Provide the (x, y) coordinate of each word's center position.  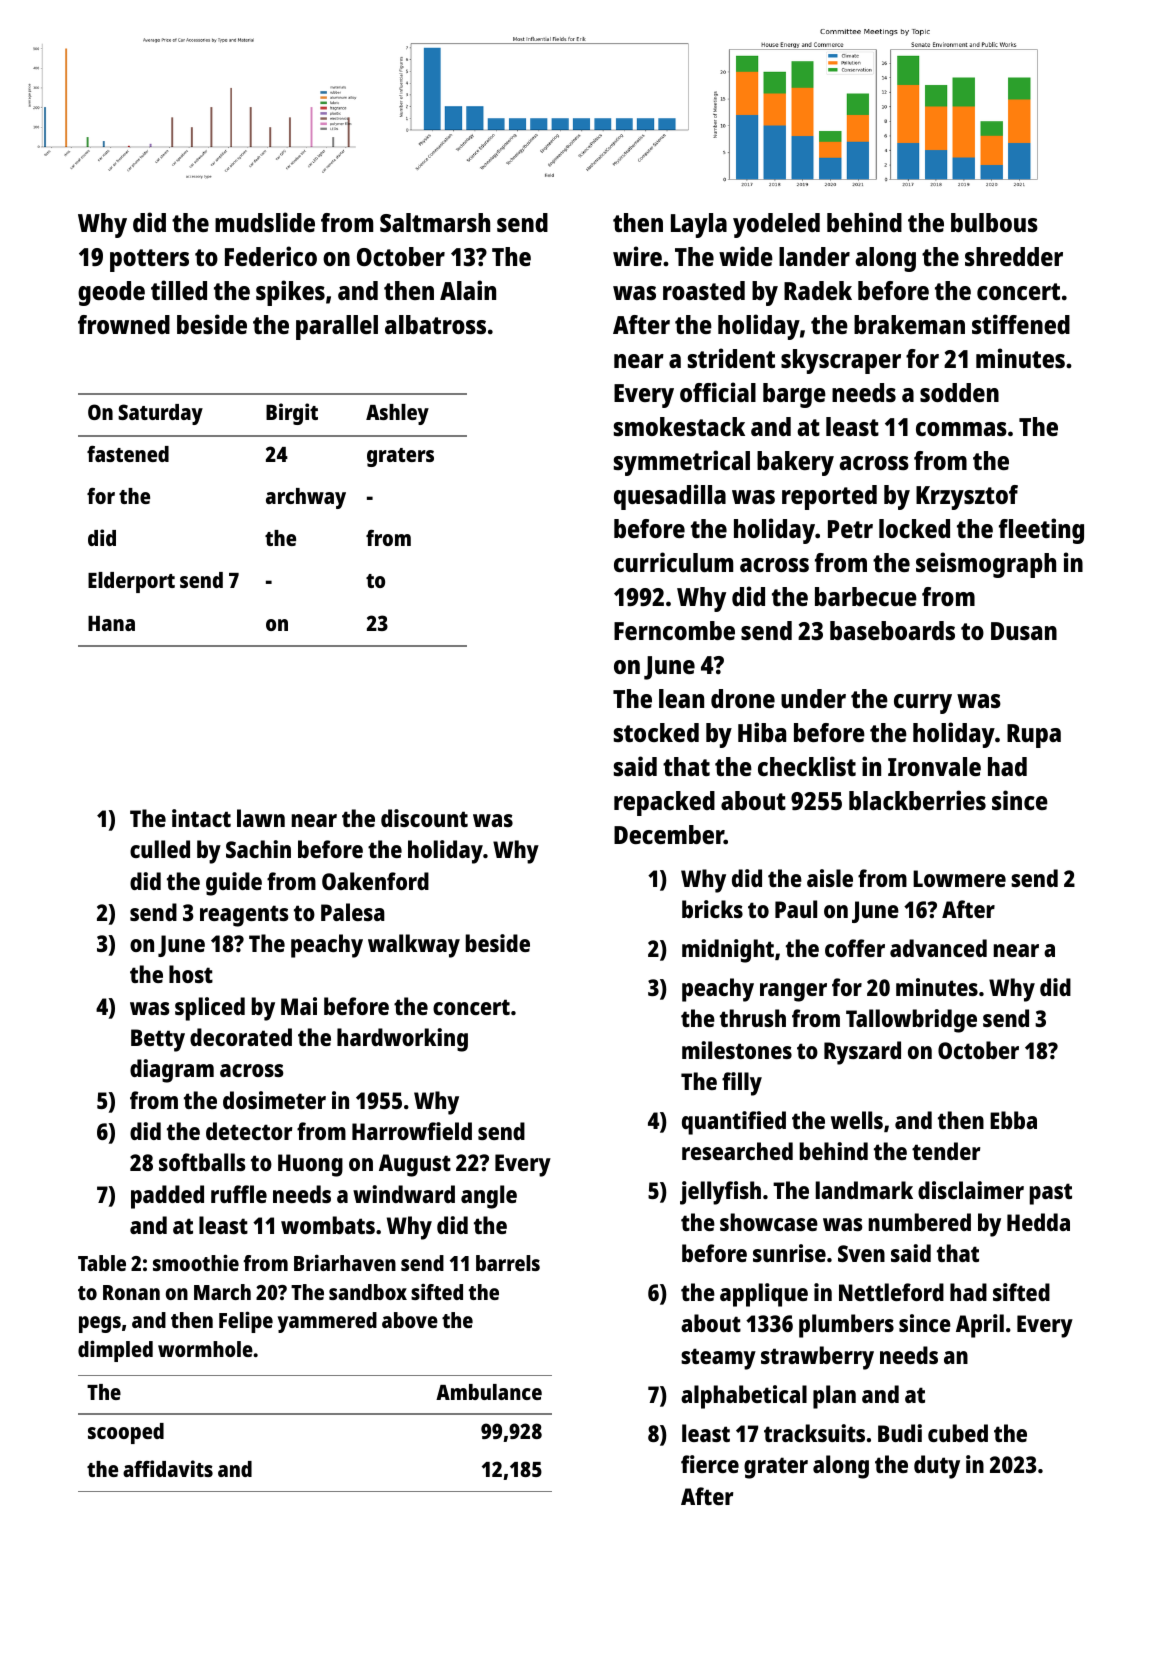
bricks (712, 909)
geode (111, 293)
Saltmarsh (435, 222)
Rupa (1034, 736)
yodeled (776, 225)
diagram (172, 1071)
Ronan (131, 1292)
